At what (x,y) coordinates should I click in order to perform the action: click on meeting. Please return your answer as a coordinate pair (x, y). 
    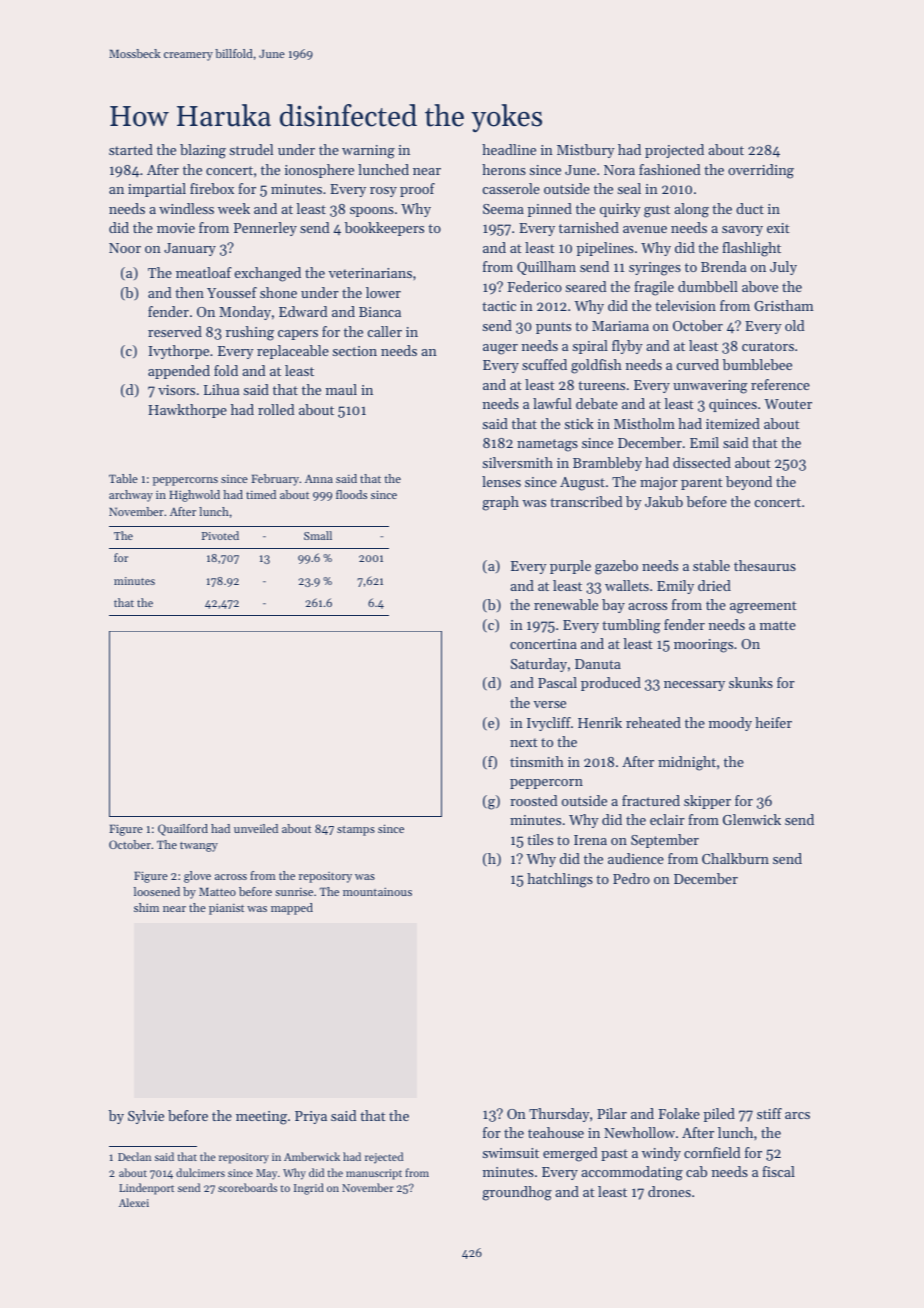
    Looking at the image, I should click on (261, 1118).
